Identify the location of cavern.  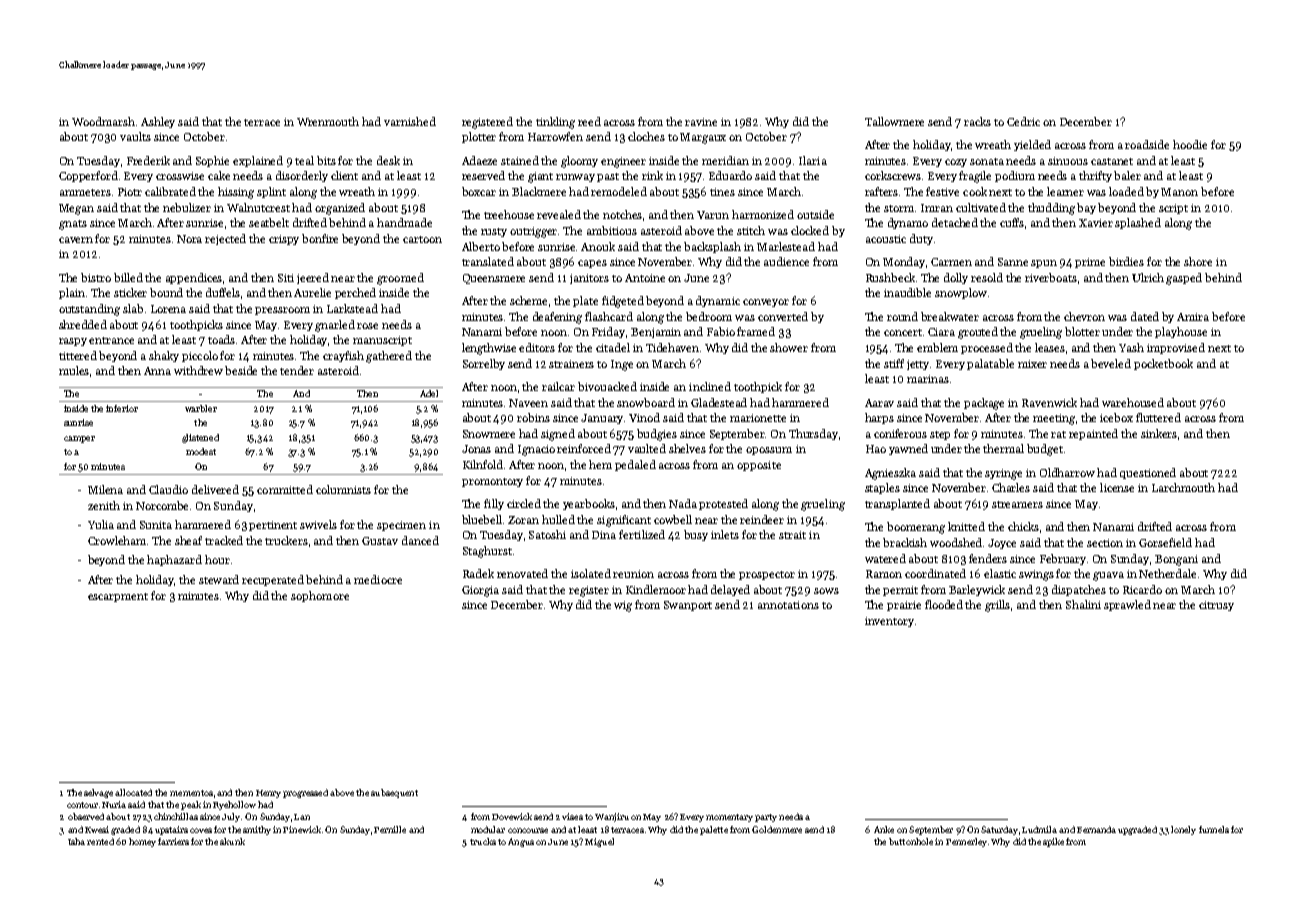
(76, 240).
